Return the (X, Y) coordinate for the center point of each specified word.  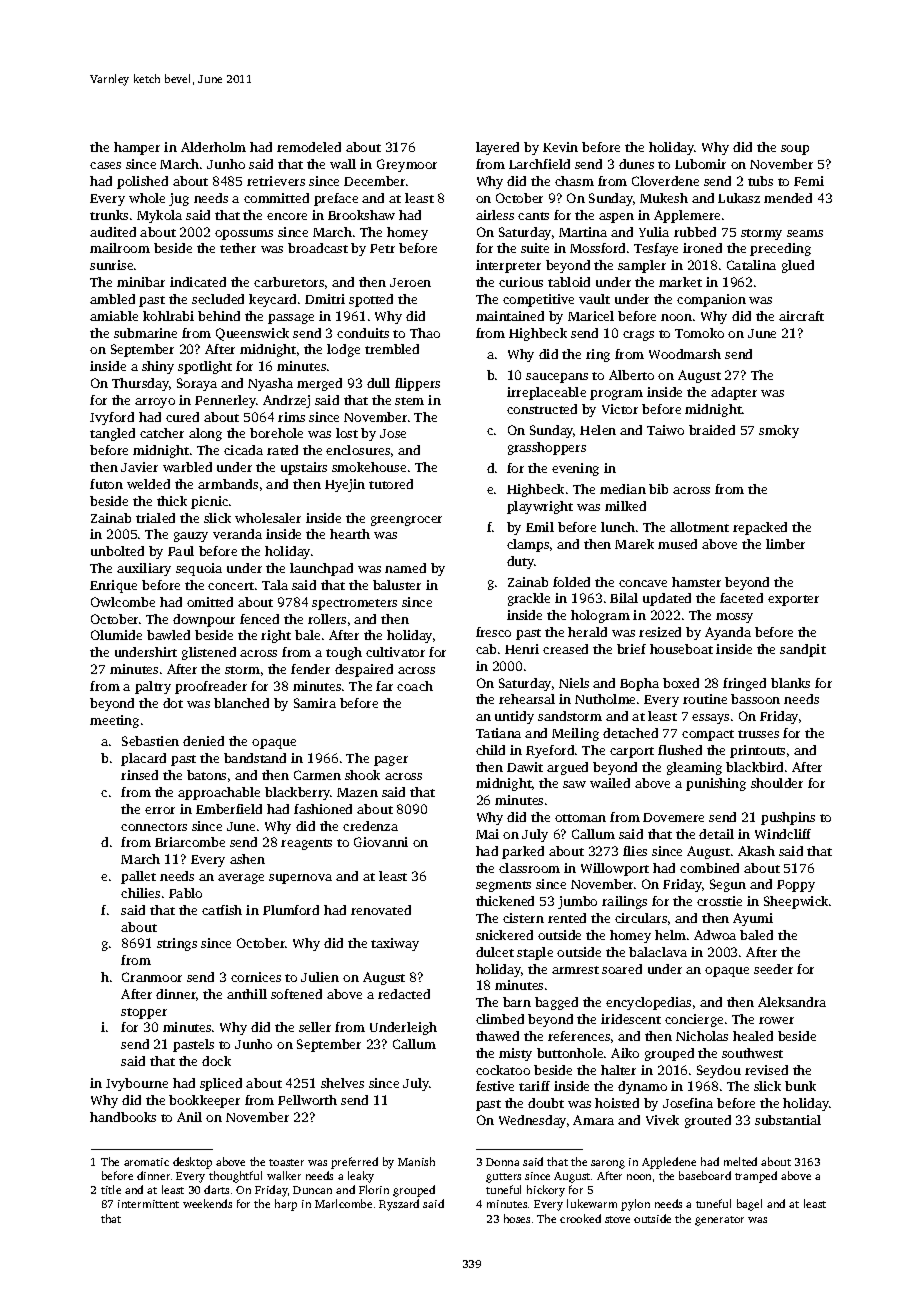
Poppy (796, 886)
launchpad (321, 569)
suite (535, 248)
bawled (168, 635)
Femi (809, 181)
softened (296, 994)
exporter (793, 600)
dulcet (495, 952)
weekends (207, 1203)
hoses (517, 1218)
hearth (350, 534)
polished (142, 182)
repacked (760, 528)
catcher (162, 433)
